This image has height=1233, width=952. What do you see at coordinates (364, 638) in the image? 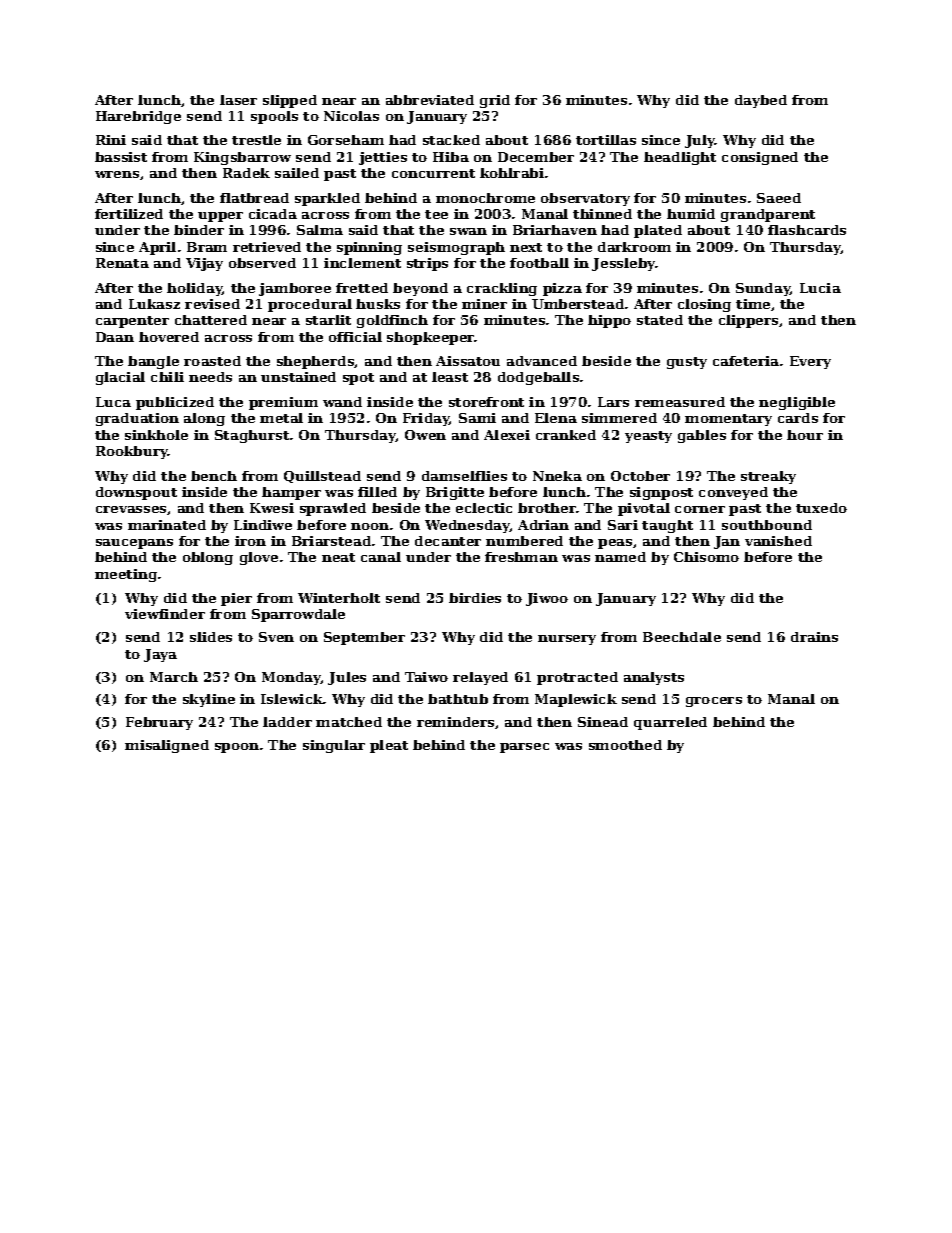
I see `September` at bounding box center [364, 638].
